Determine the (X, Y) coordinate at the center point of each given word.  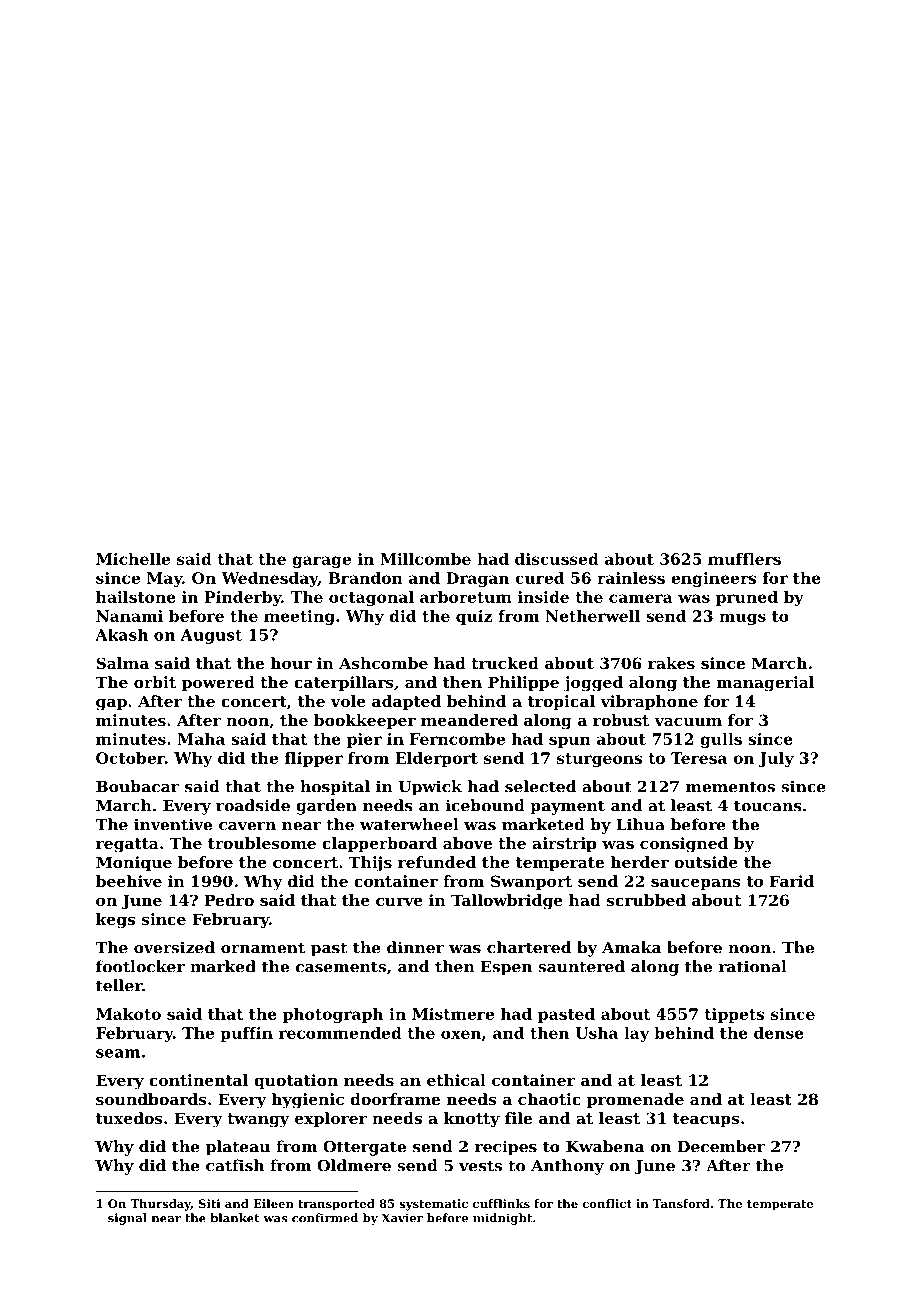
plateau (238, 1148)
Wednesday (270, 579)
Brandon (365, 578)
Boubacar (137, 786)
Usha (596, 1033)
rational (753, 966)
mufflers (744, 559)
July (776, 759)
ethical (456, 1080)
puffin (246, 1034)
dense (779, 1033)
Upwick (430, 788)
